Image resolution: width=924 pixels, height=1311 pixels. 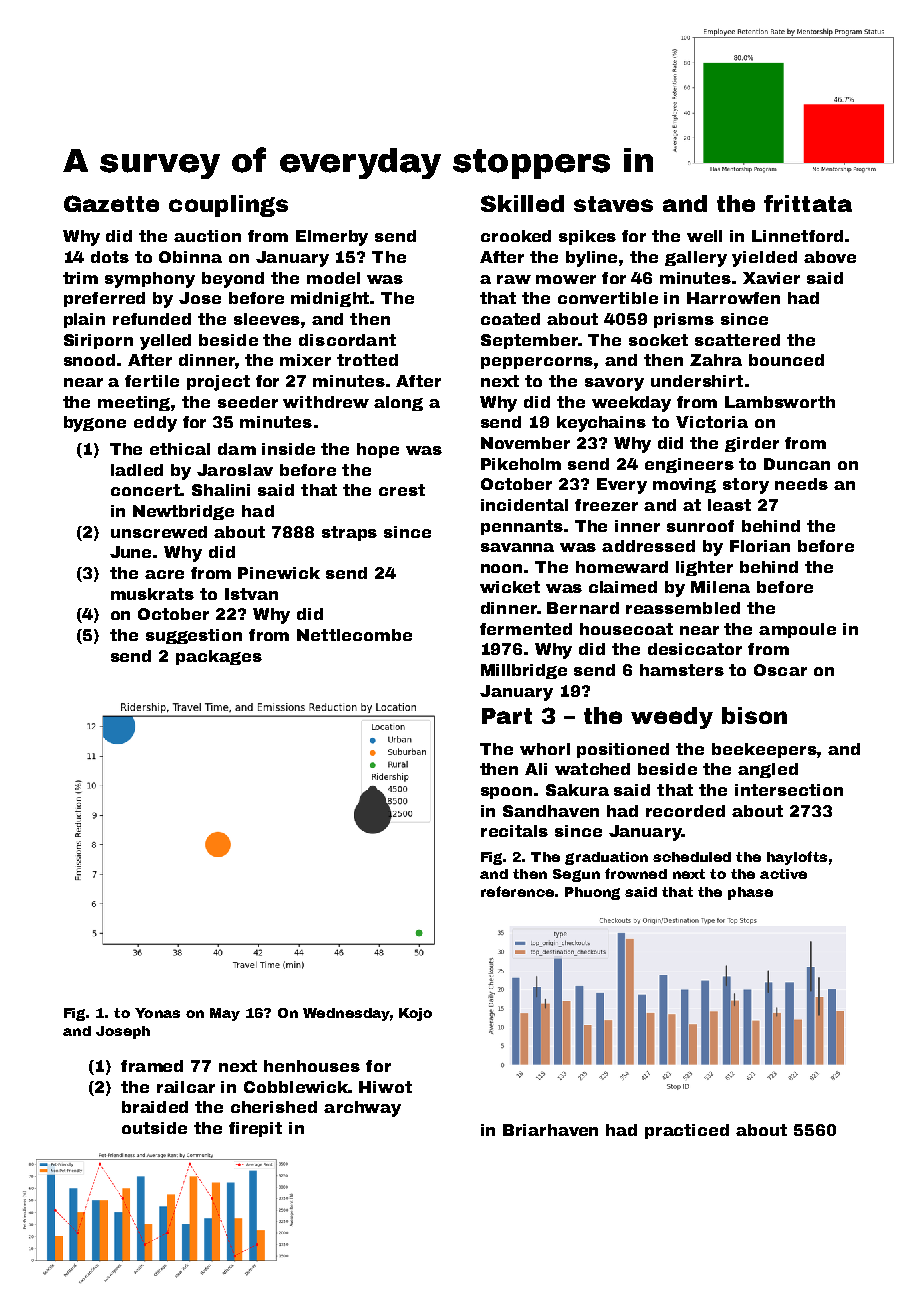 I want to click on Istvan, so click(x=251, y=594).
